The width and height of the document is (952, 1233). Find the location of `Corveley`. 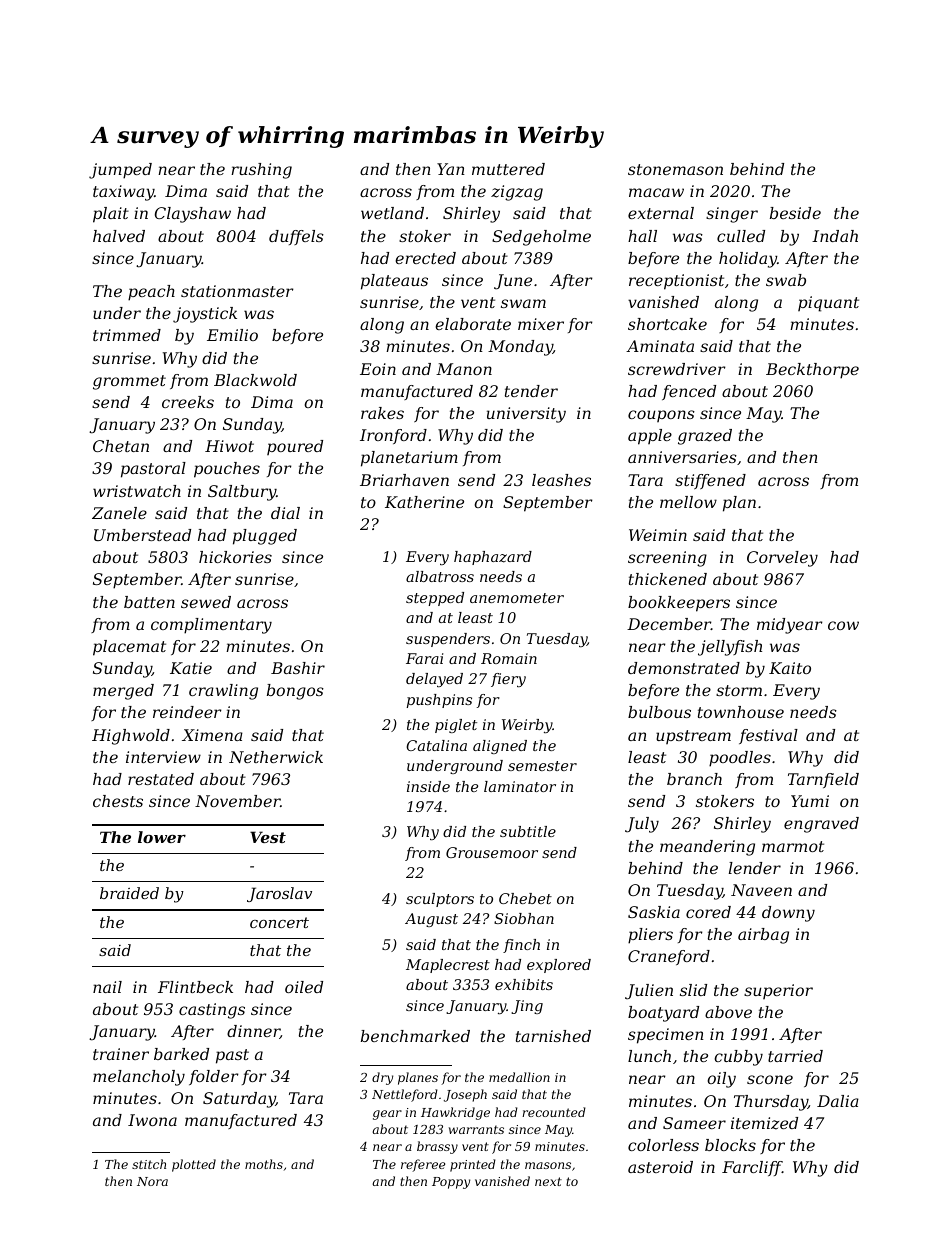

Corveley is located at coordinates (782, 559).
